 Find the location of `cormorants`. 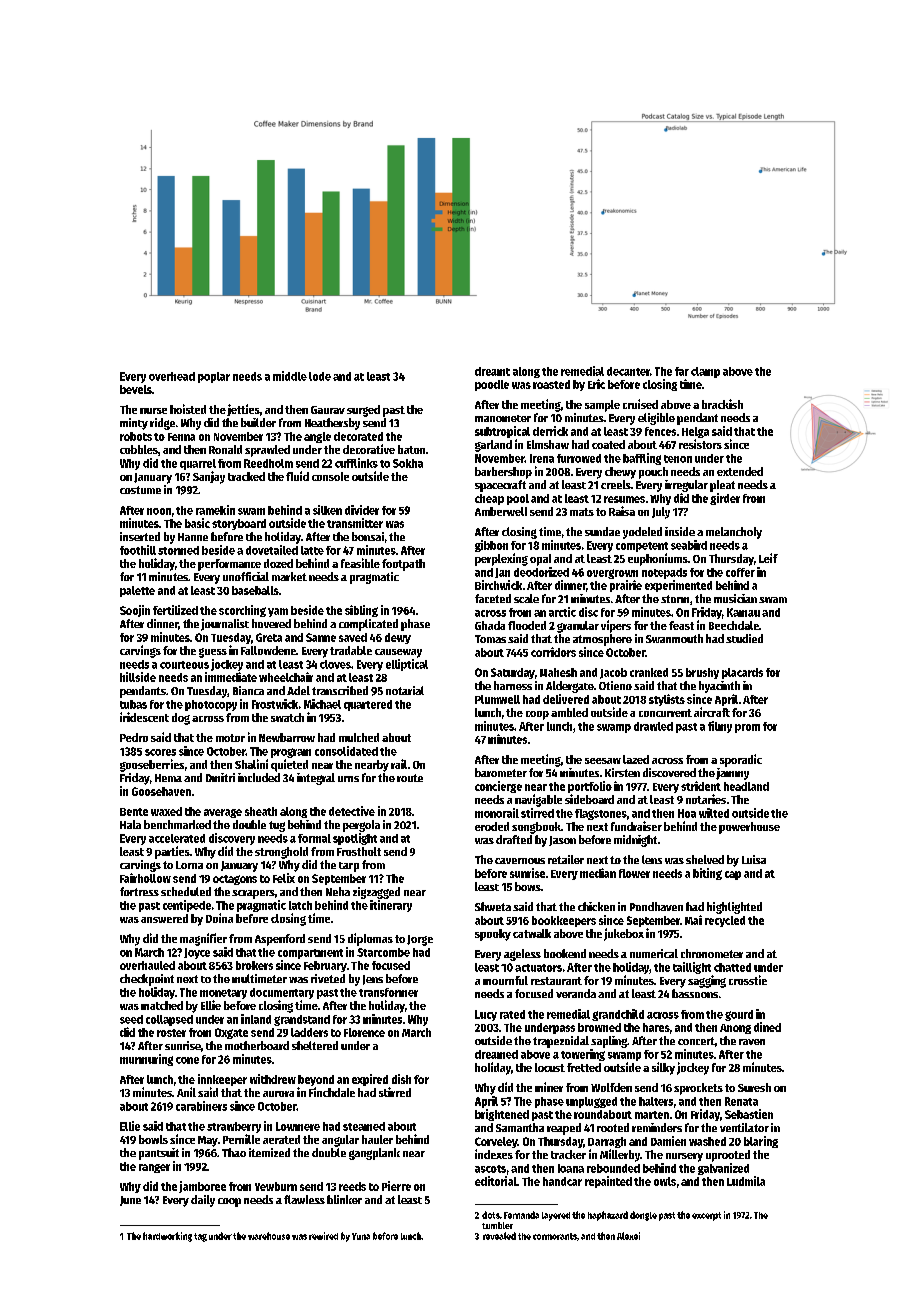

cormorants is located at coordinates (555, 1236).
